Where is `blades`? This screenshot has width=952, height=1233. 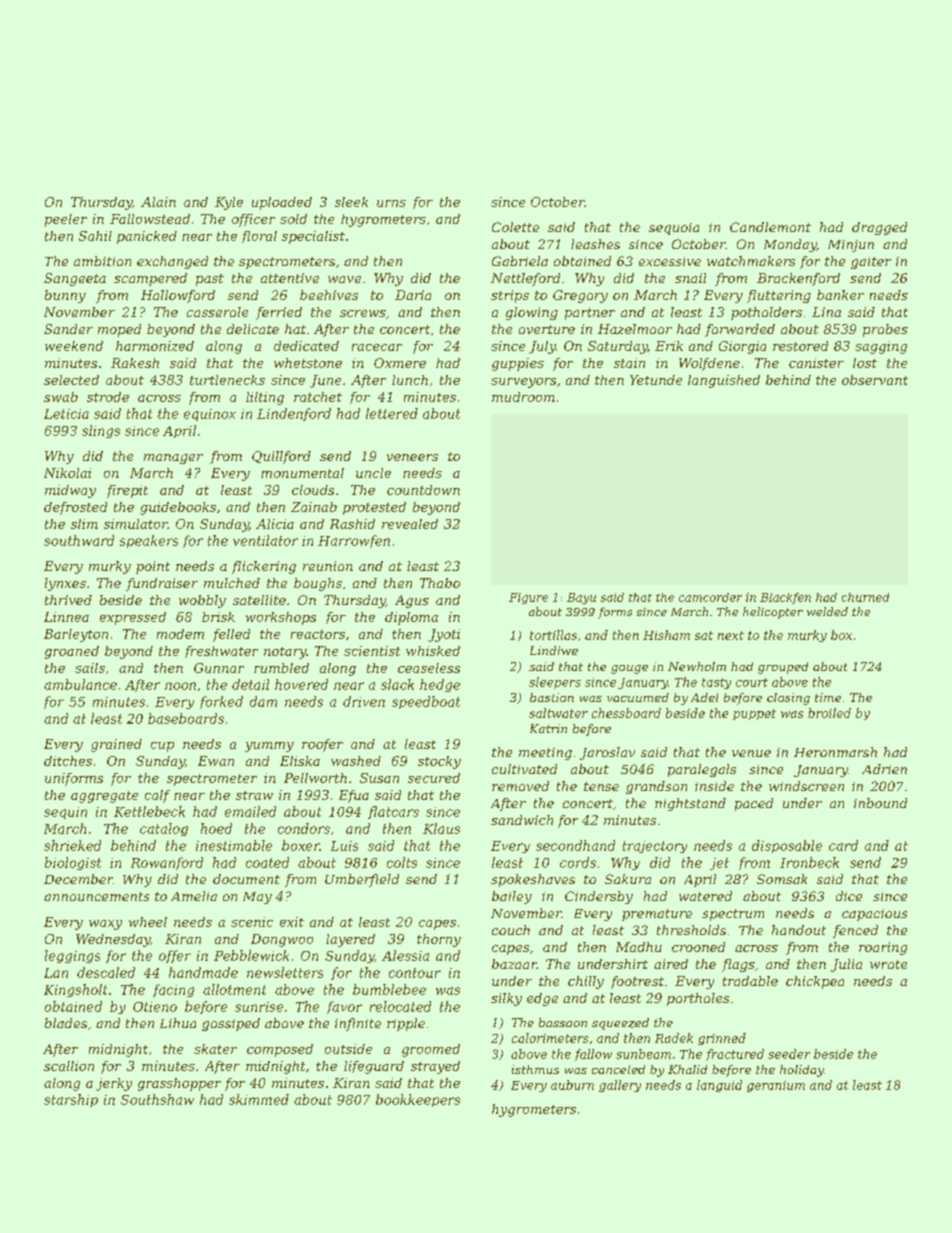
blades is located at coordinates (66, 1023).
